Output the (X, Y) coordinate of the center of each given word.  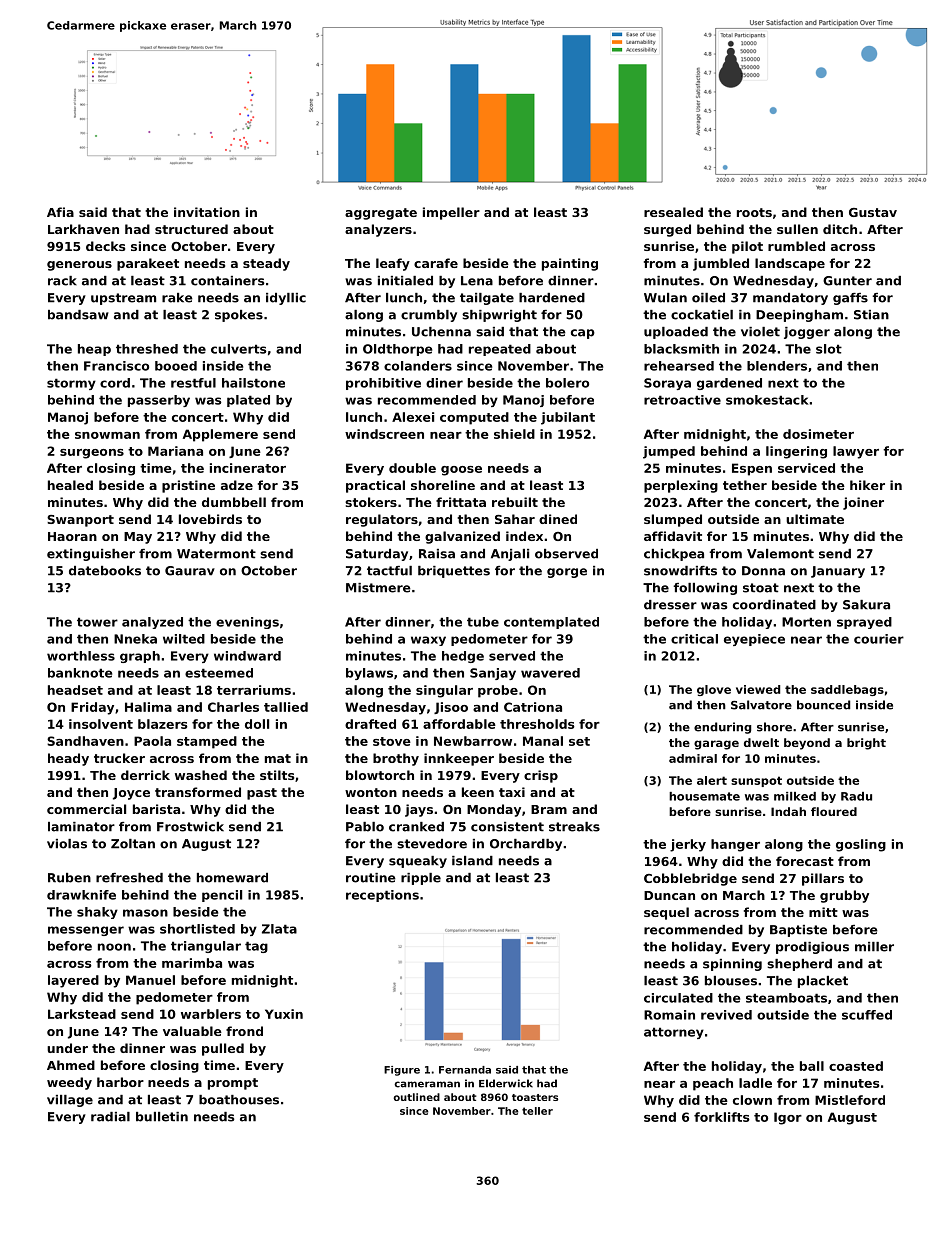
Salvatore (761, 705)
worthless (81, 656)
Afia (60, 212)
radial (110, 1117)
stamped (207, 742)
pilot (747, 247)
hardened (552, 298)
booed (176, 366)
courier (879, 639)
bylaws (369, 674)
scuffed (867, 1015)
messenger (86, 931)
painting (570, 264)
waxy (428, 641)
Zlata (279, 929)
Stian (871, 315)
